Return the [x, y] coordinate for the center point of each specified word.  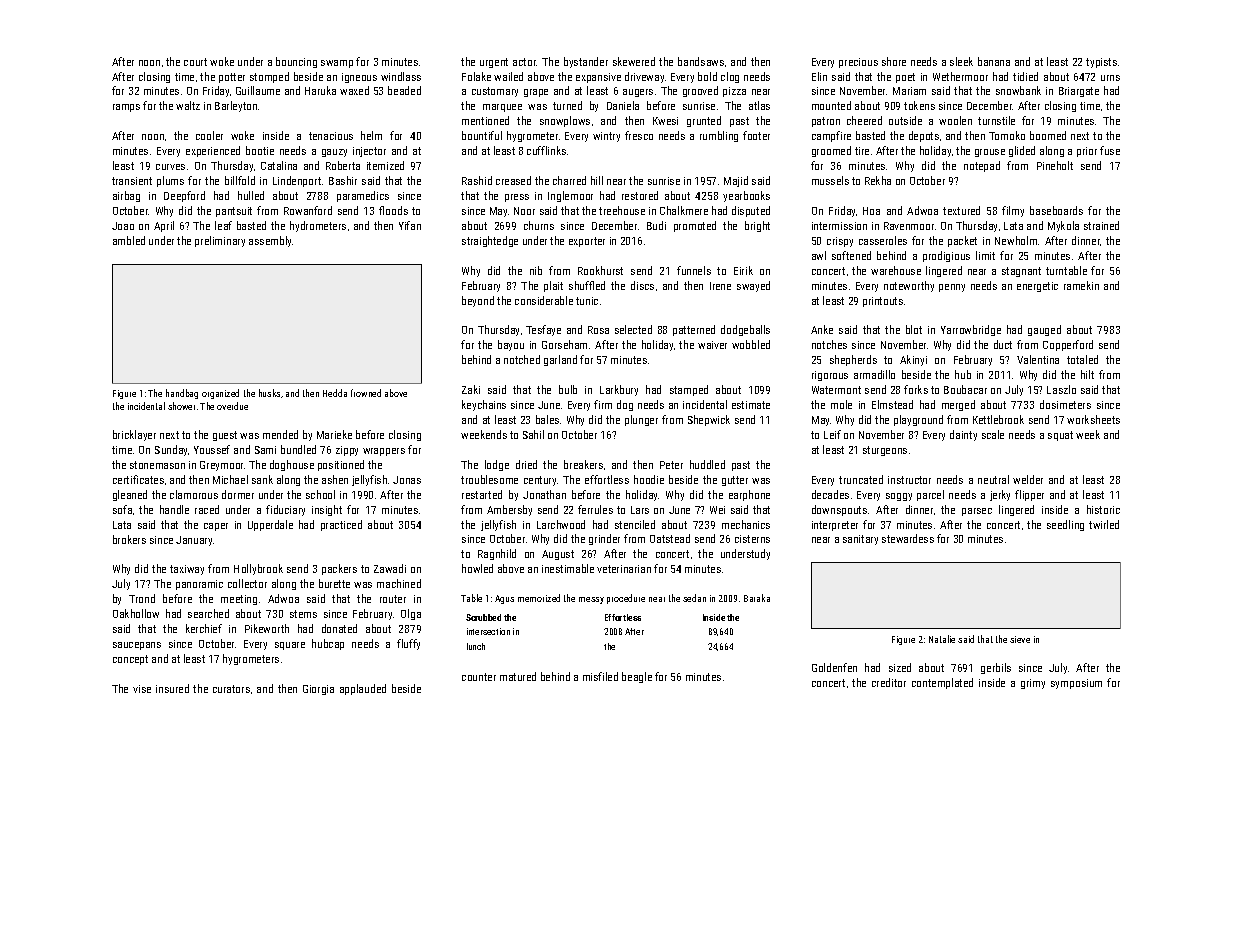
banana [994, 61]
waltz [188, 105]
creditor [889, 682]
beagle [637, 677]
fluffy [408, 644]
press [517, 198]
